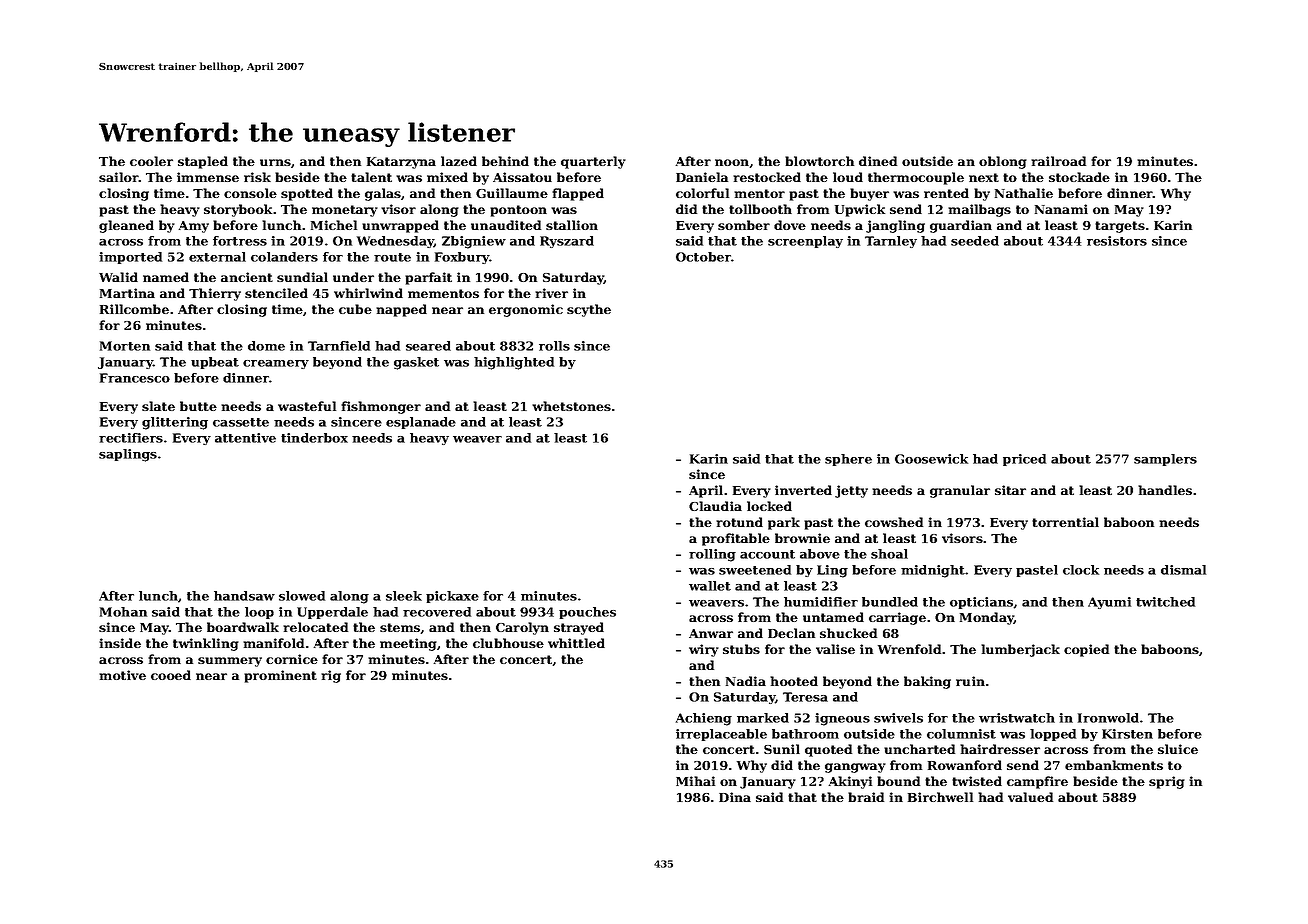 This screenshot has height=924, width=1308. I want to click on Akinyi, so click(850, 782).
